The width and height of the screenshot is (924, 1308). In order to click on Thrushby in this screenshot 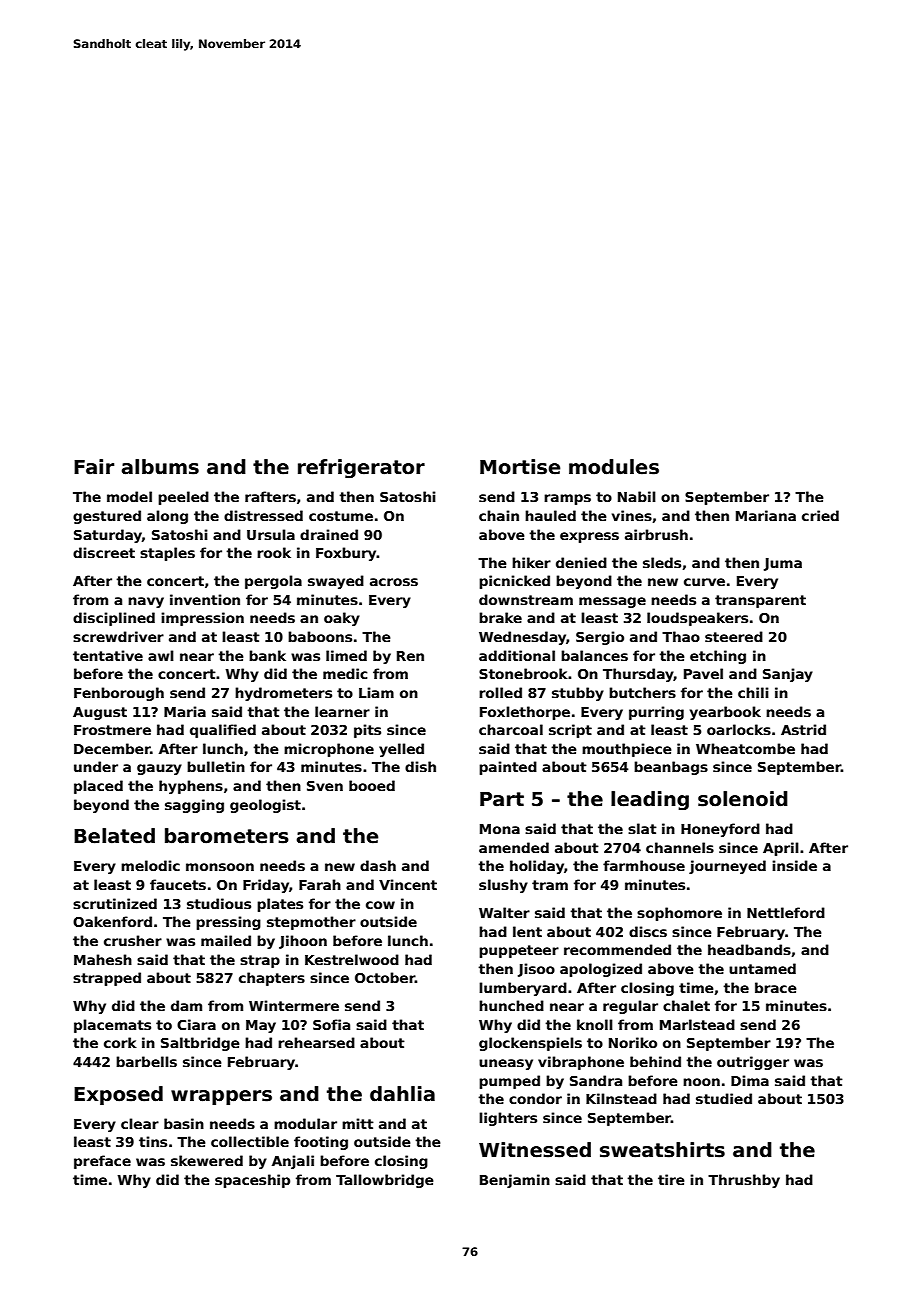, I will do `click(744, 1181)`.
